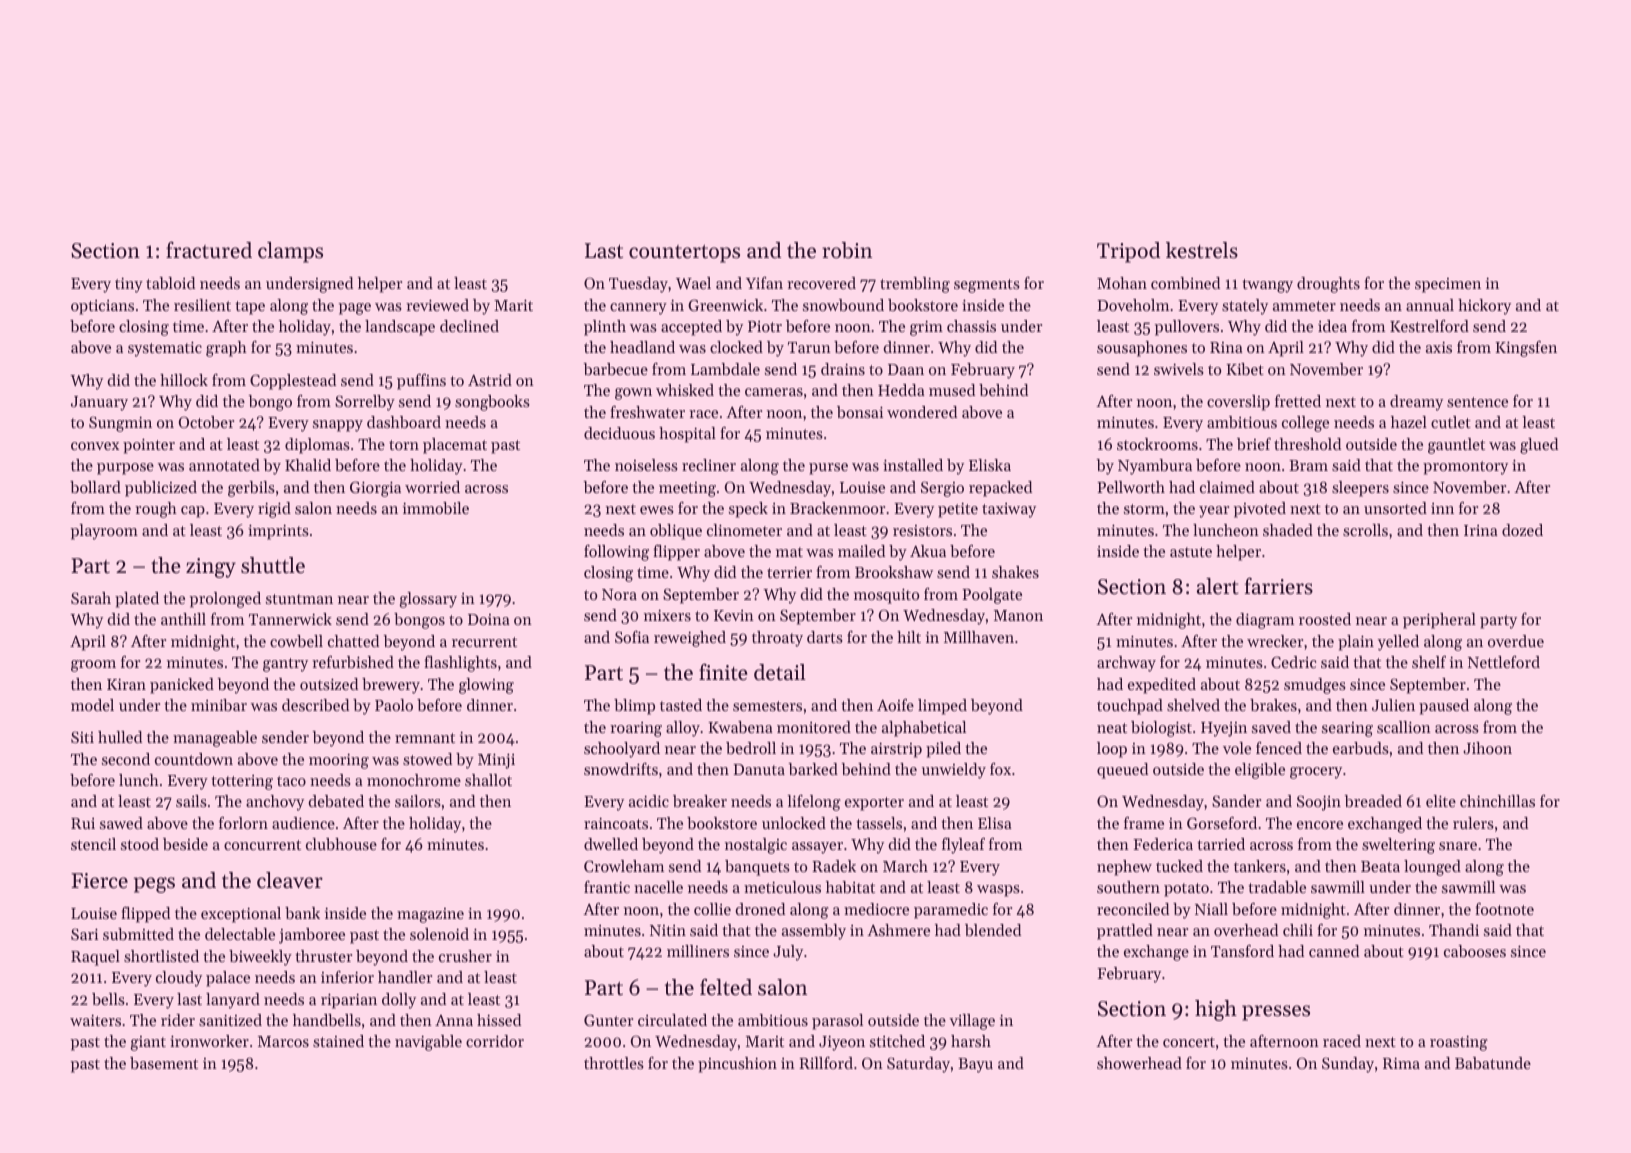 The height and width of the screenshot is (1153, 1631). What do you see at coordinates (290, 252) in the screenshot?
I see `clamps` at bounding box center [290, 252].
